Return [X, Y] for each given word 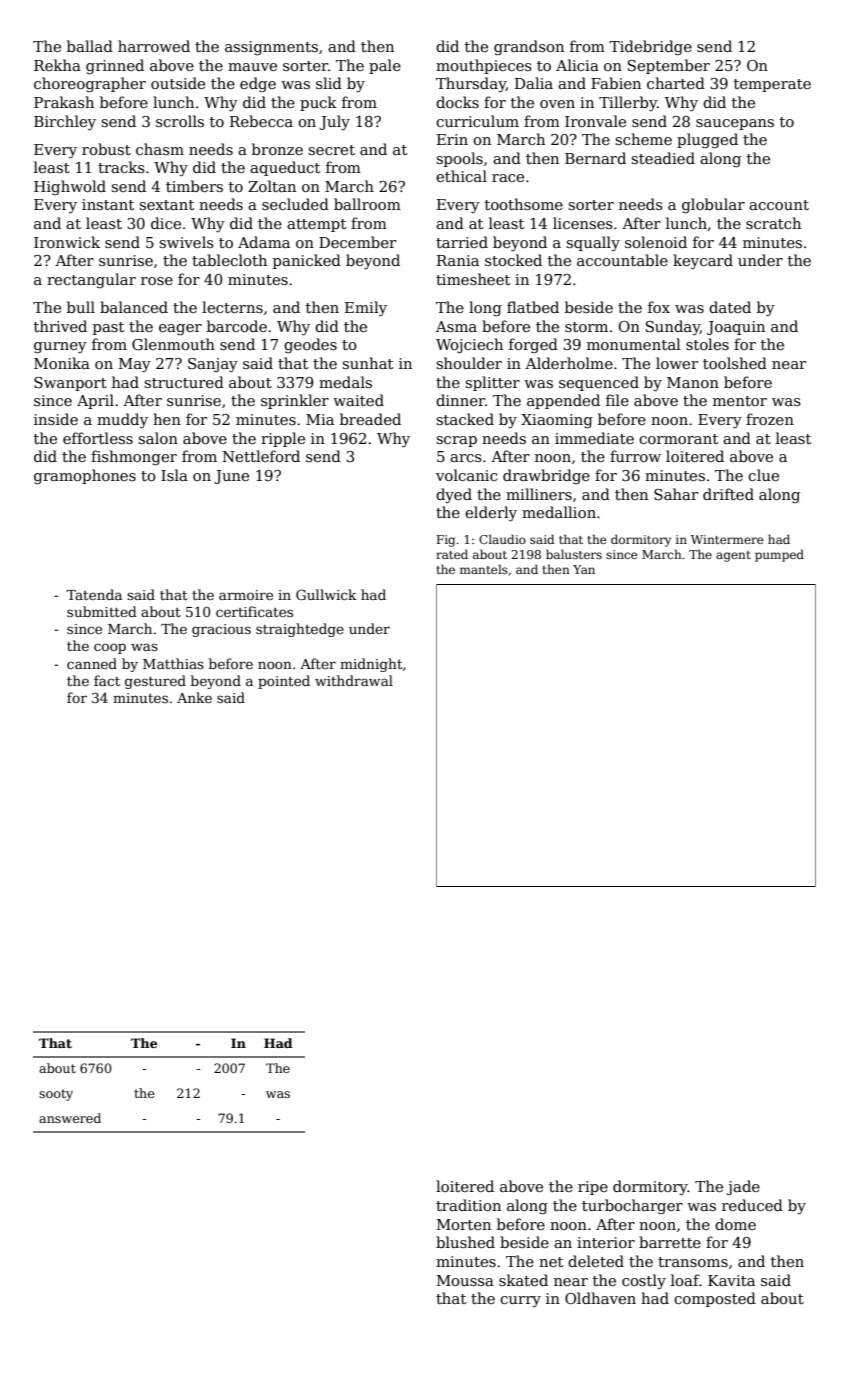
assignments [271, 48]
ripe [593, 1188]
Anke [194, 697]
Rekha [57, 65]
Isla [174, 475]
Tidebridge [650, 48]
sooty [56, 1095]
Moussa [465, 1280]
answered [70, 1118]
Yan [584, 569]
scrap [456, 441]
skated [523, 1280]
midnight [371, 665]
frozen [770, 419]
